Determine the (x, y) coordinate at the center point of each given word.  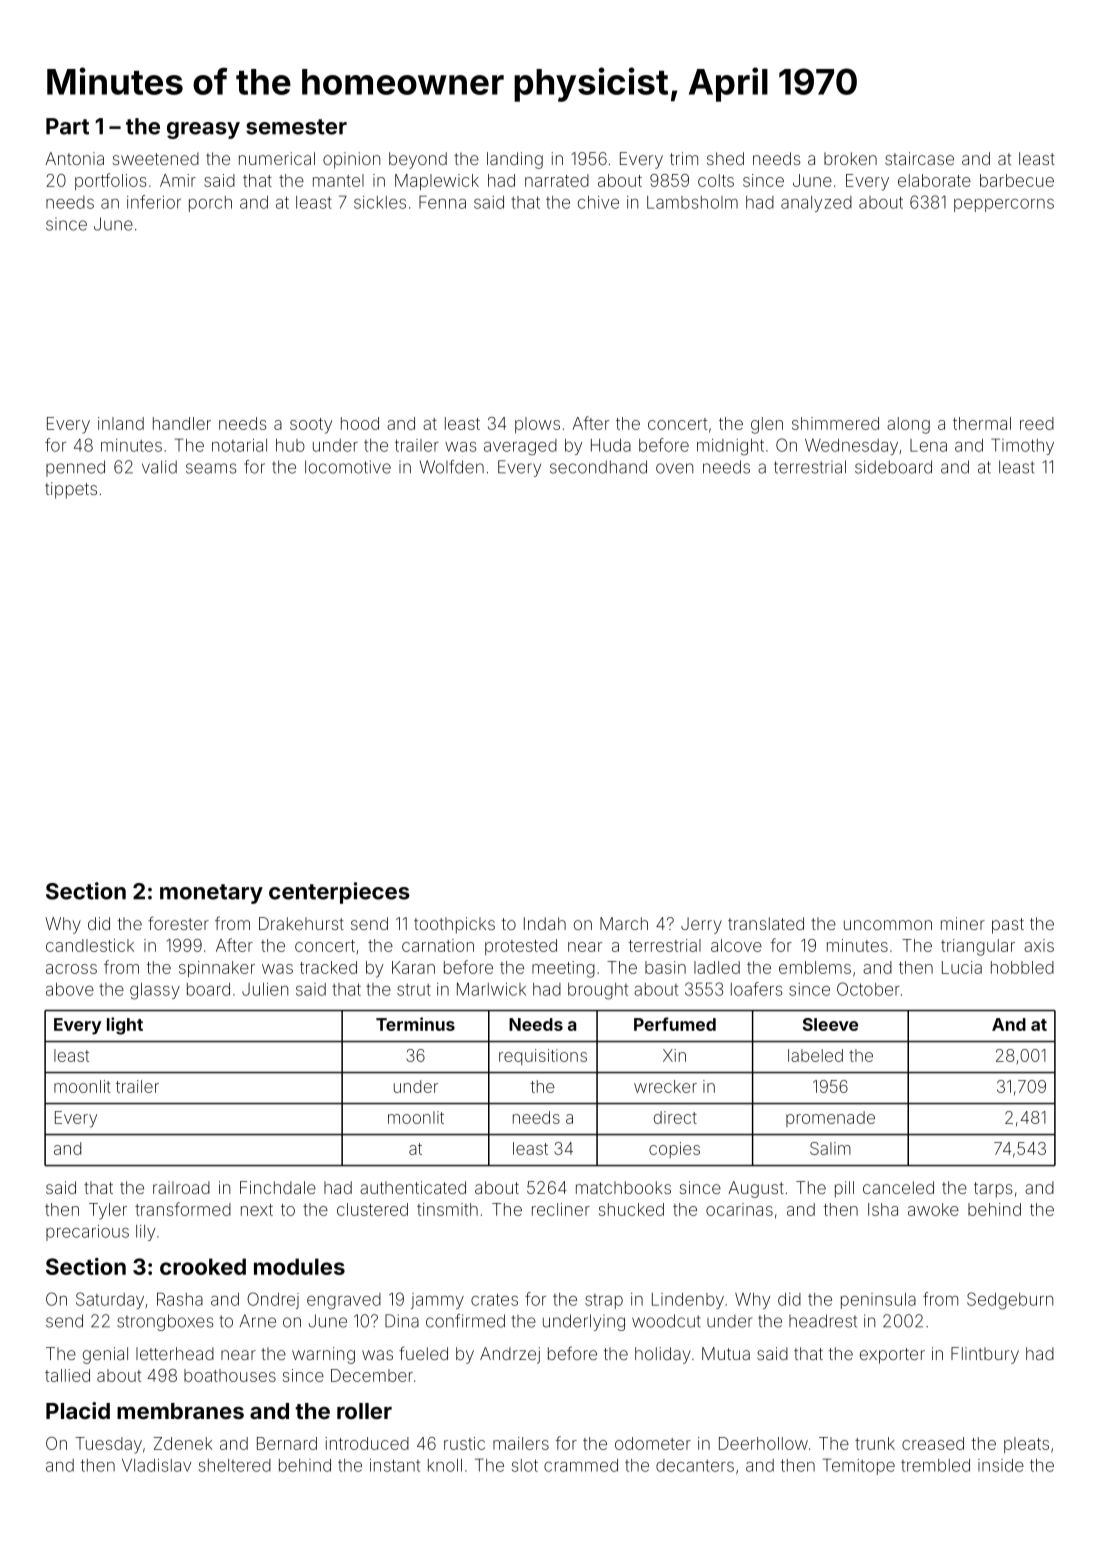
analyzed (816, 204)
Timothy (1022, 446)
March (624, 923)
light (125, 1026)
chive (598, 202)
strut (414, 990)
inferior (154, 202)
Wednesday (851, 447)
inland (121, 423)
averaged (520, 447)
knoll (445, 1465)
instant (395, 1465)
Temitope (859, 1466)
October (868, 989)
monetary (211, 894)
